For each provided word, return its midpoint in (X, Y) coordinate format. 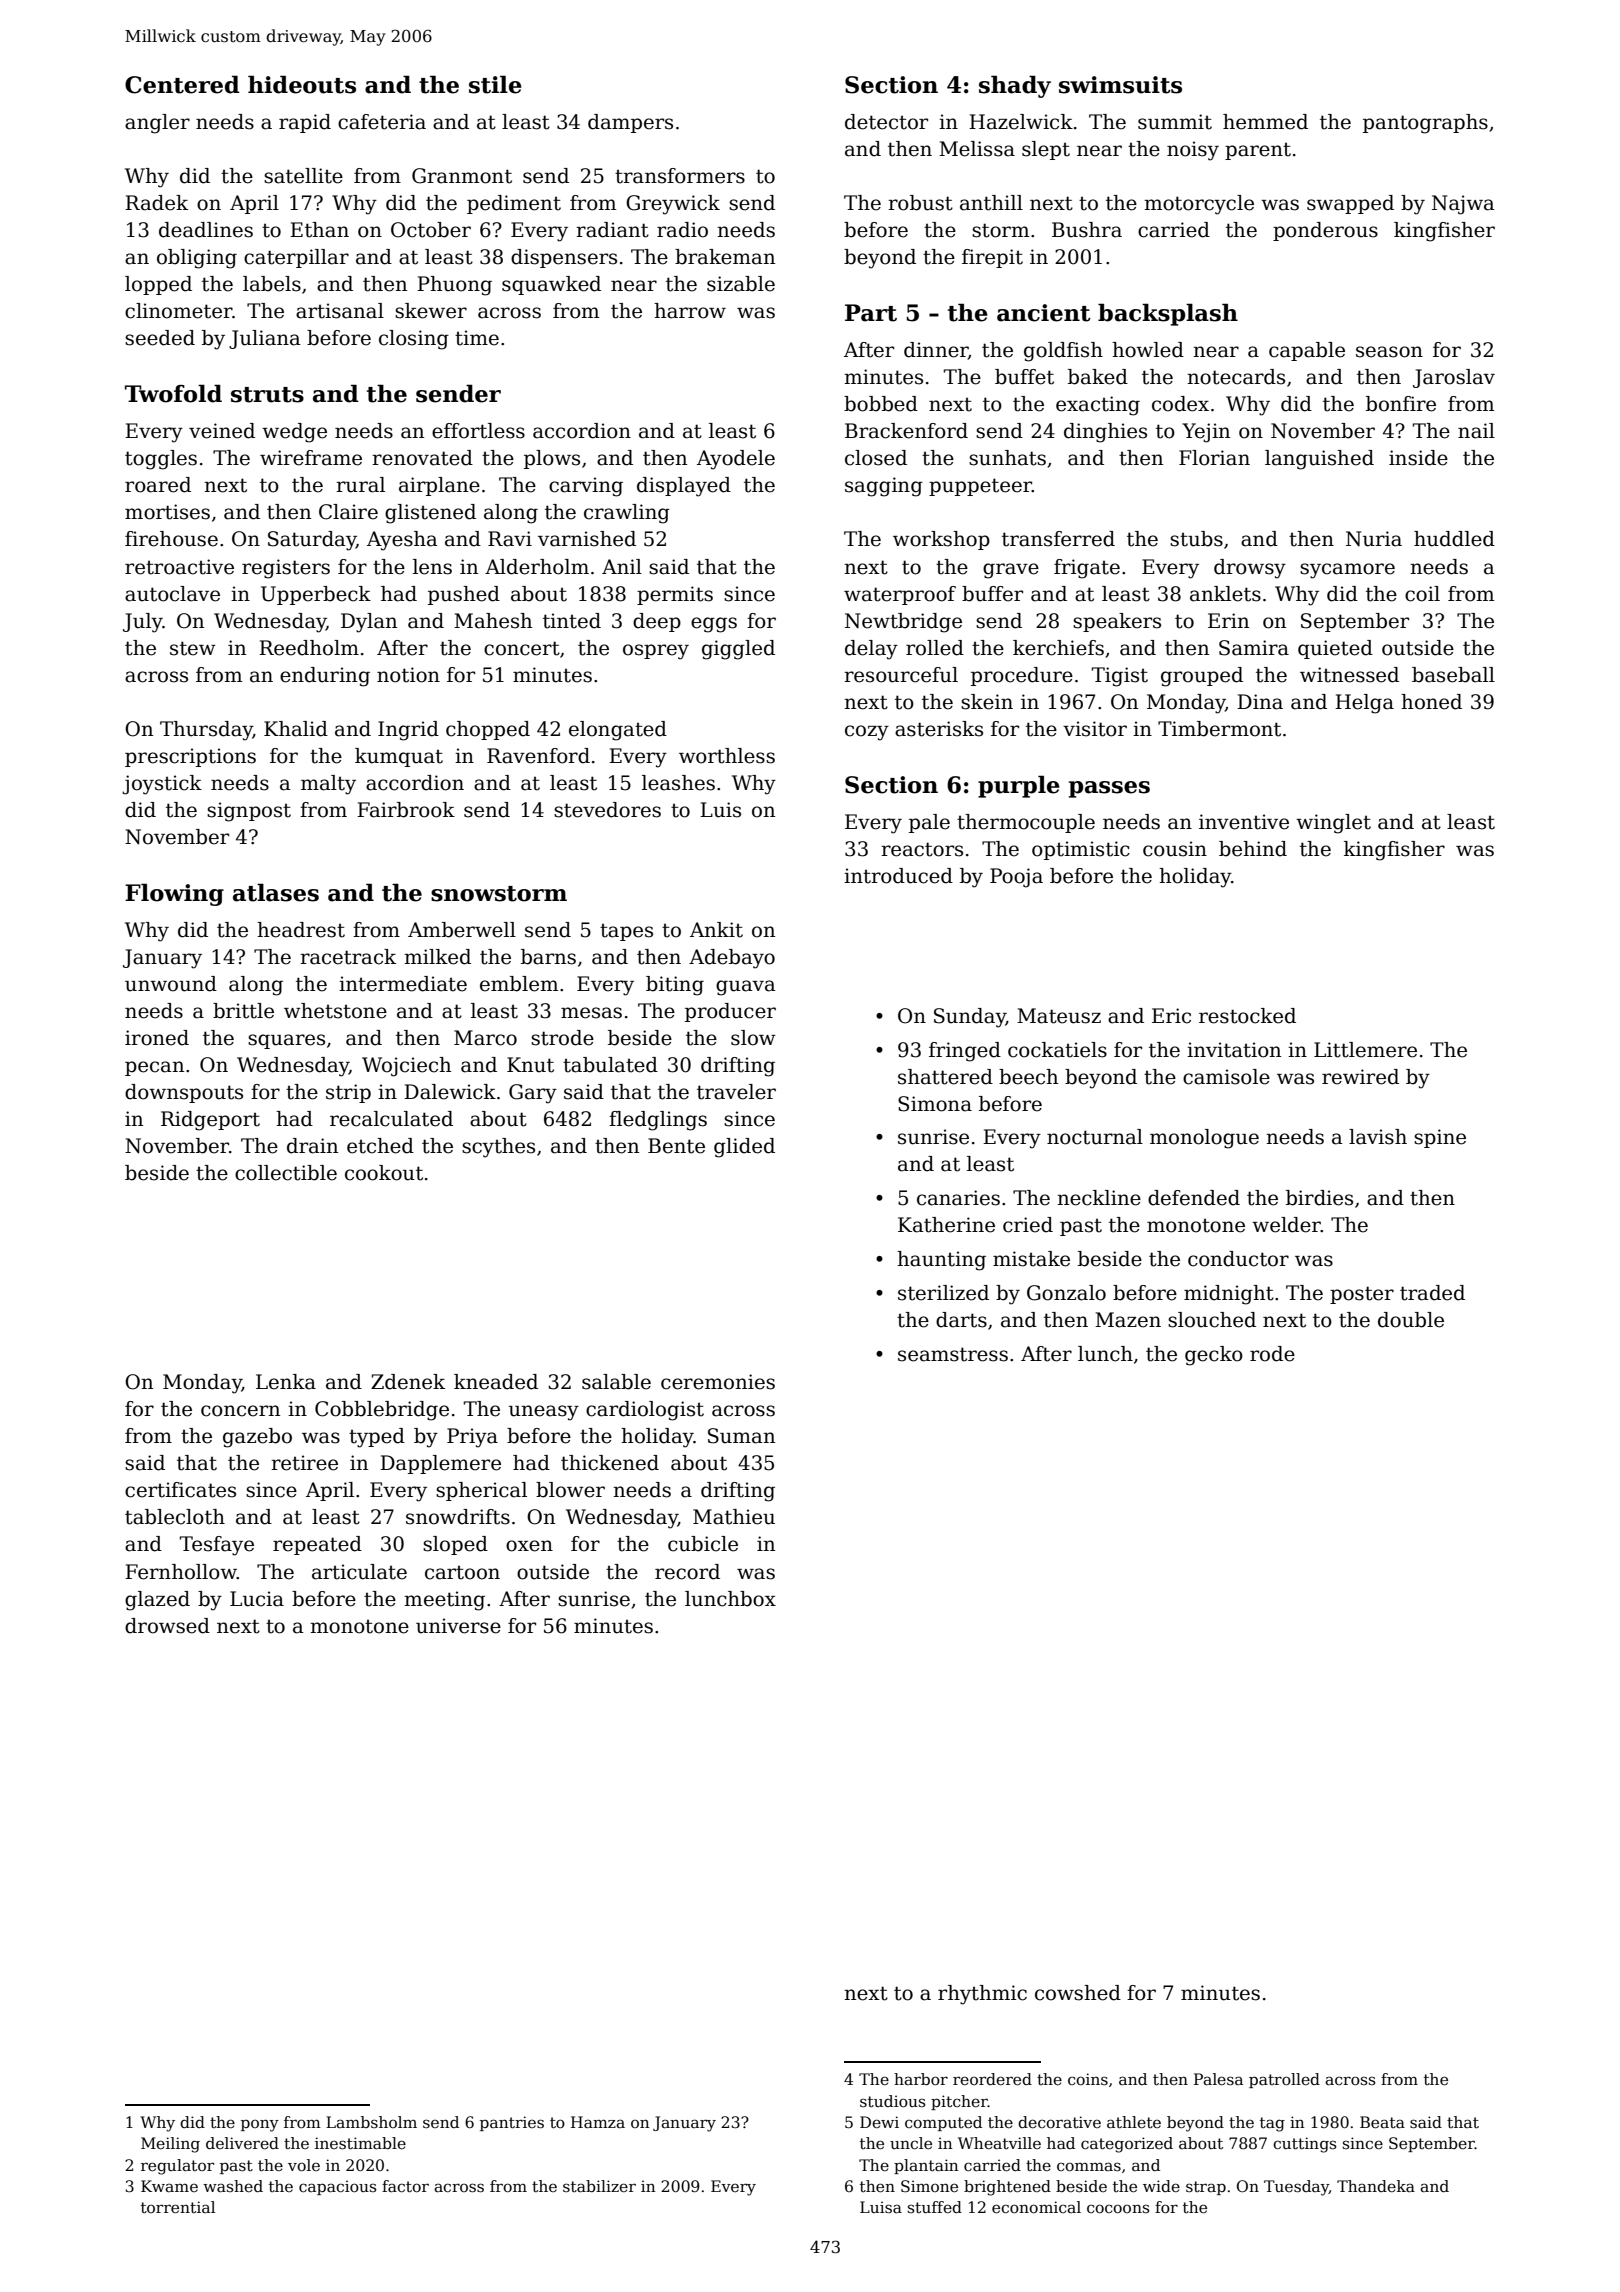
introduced (898, 876)
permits (675, 595)
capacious (338, 2187)
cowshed (1078, 1993)
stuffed (935, 2207)
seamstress (953, 1354)
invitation (1234, 1050)
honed (1431, 702)
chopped (488, 730)
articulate (359, 1572)
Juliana (265, 339)
